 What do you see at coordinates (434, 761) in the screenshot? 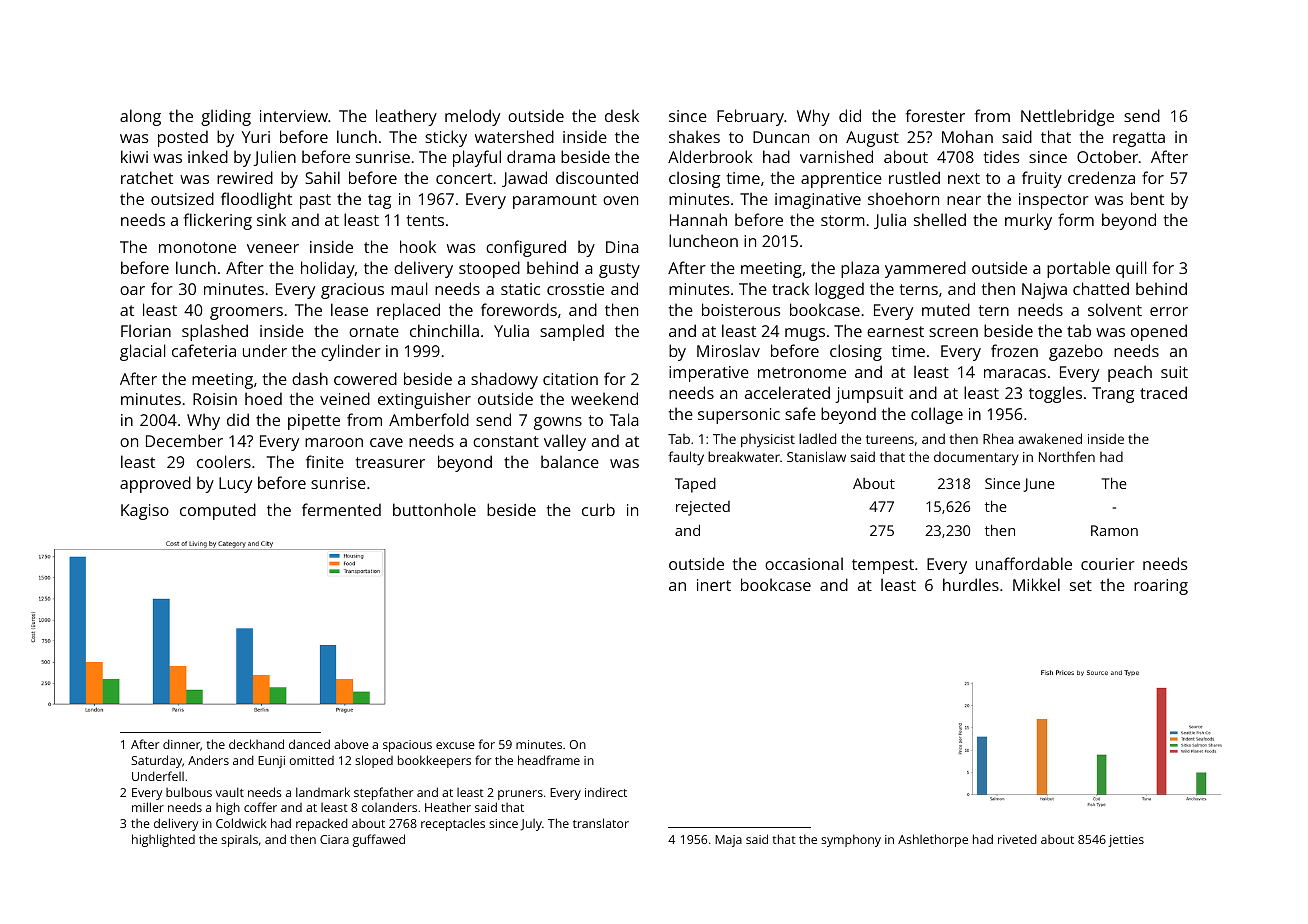
I see `bookkeepers` at bounding box center [434, 761].
